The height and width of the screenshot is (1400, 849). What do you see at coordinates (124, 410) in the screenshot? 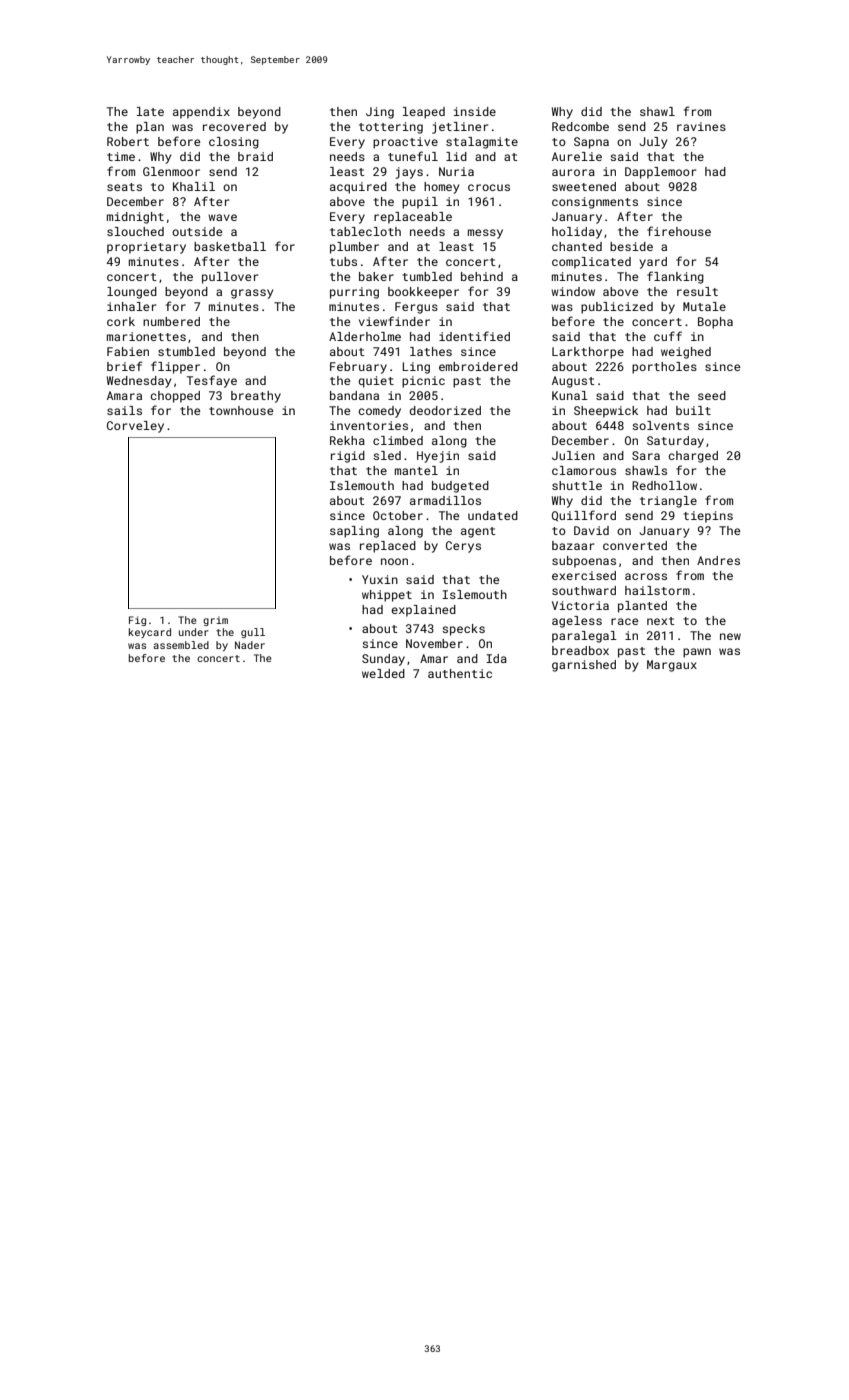
I see `sails` at bounding box center [124, 410].
